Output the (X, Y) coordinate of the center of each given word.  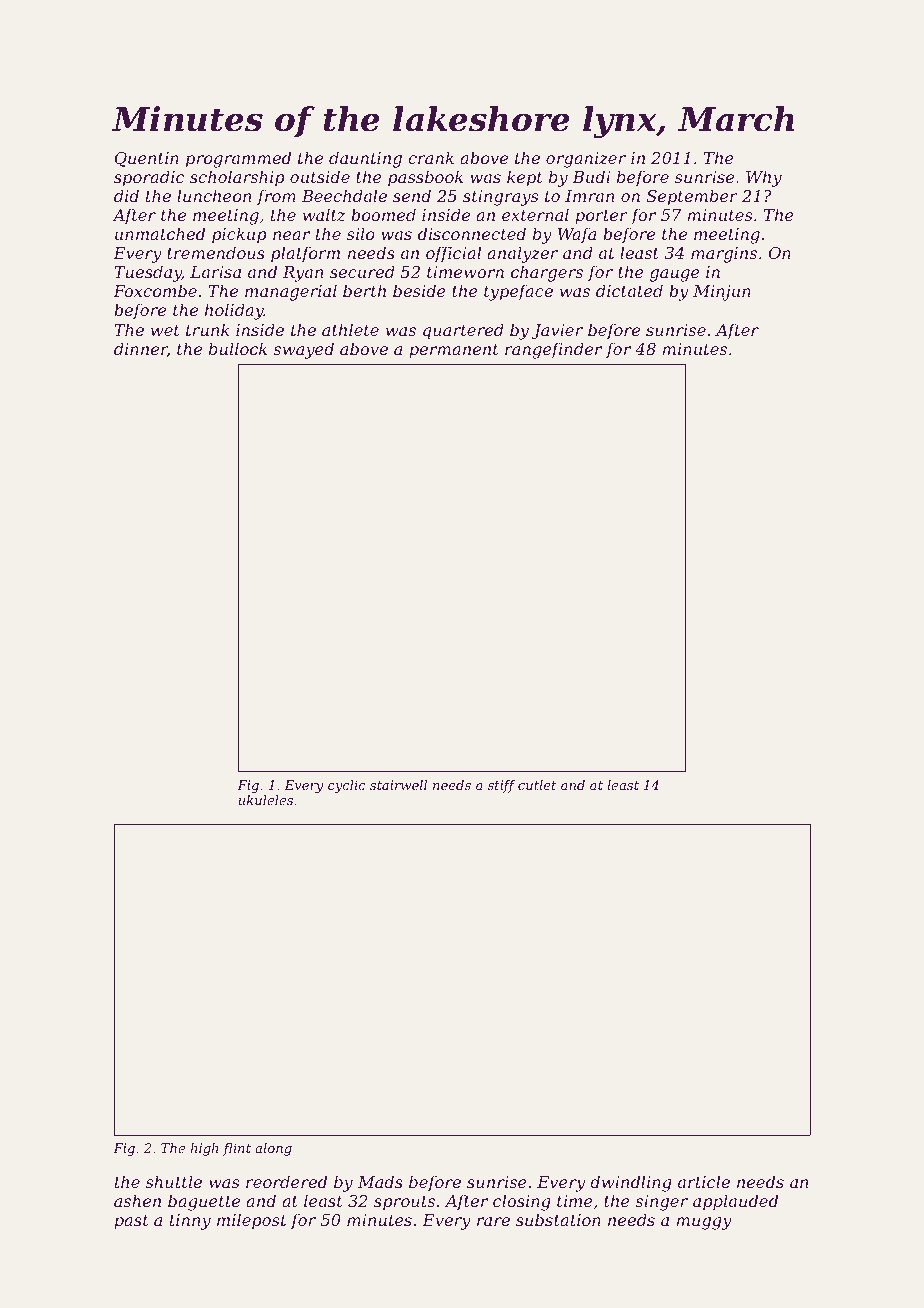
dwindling (631, 1183)
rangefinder (553, 350)
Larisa (215, 272)
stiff (502, 786)
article (704, 1181)
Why (764, 178)
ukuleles (266, 800)
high (204, 1149)
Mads (380, 1181)
